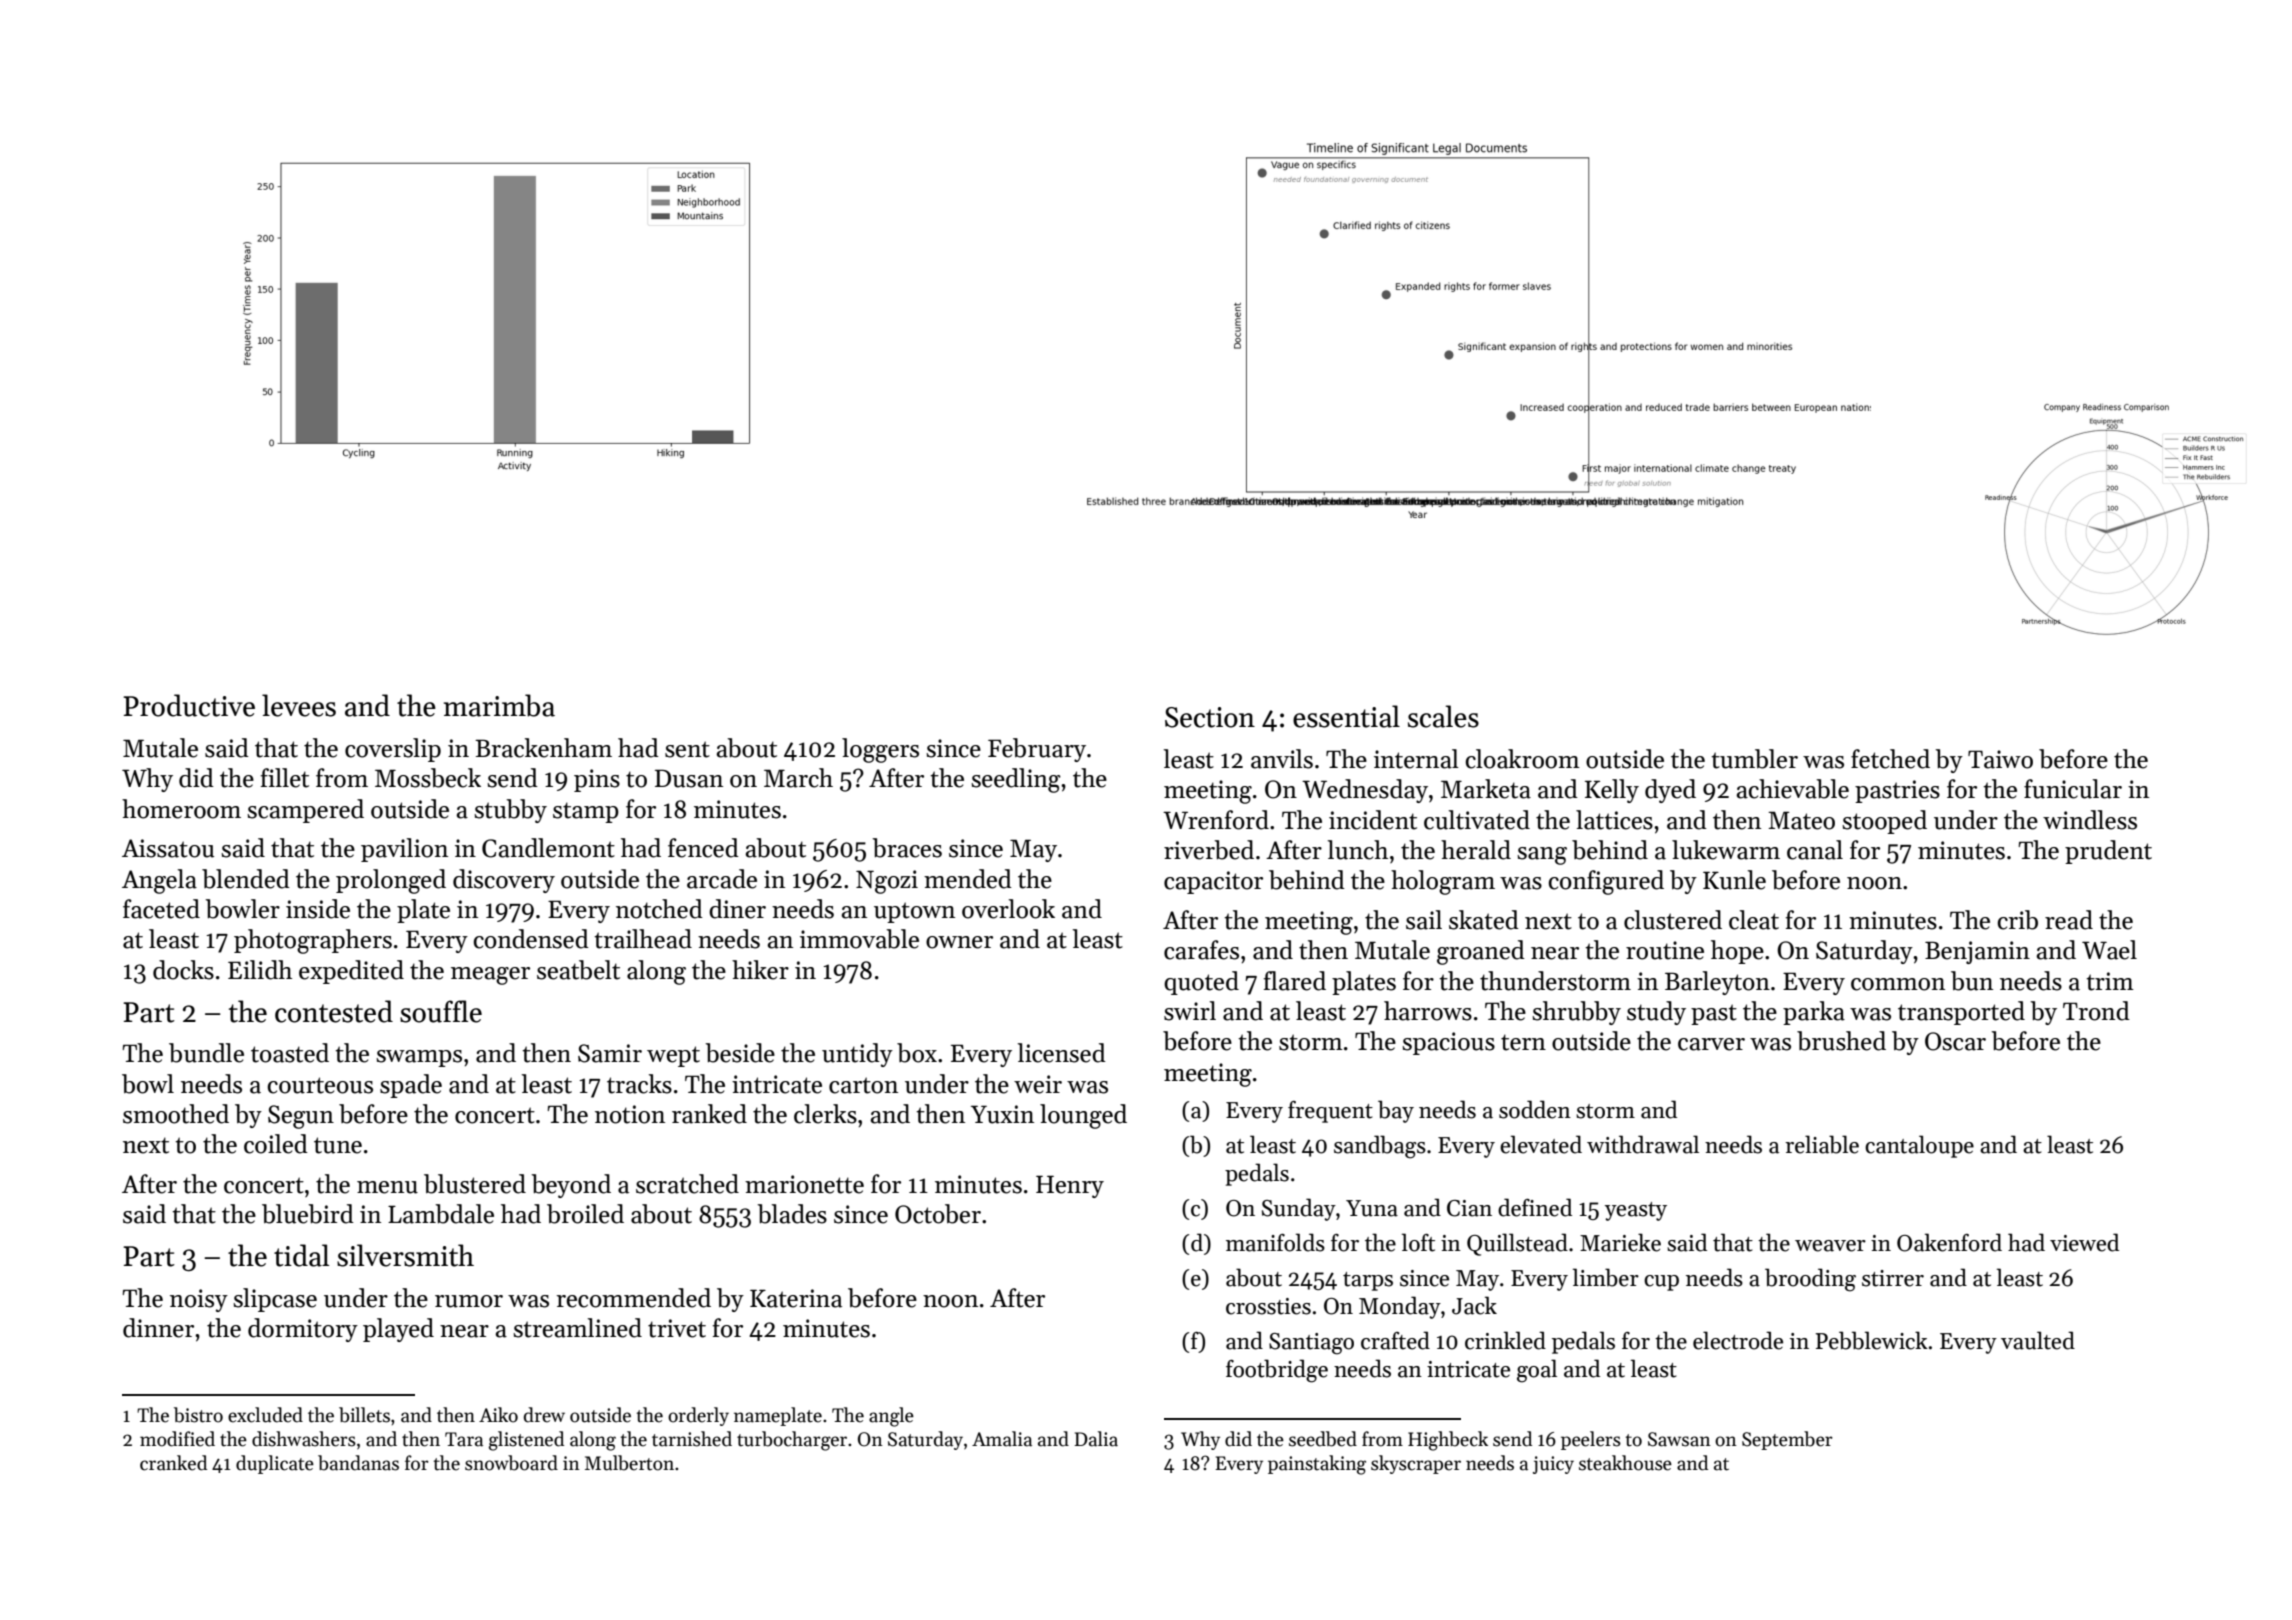 The image size is (2292, 1620). I want to click on bandanas, so click(358, 1463).
